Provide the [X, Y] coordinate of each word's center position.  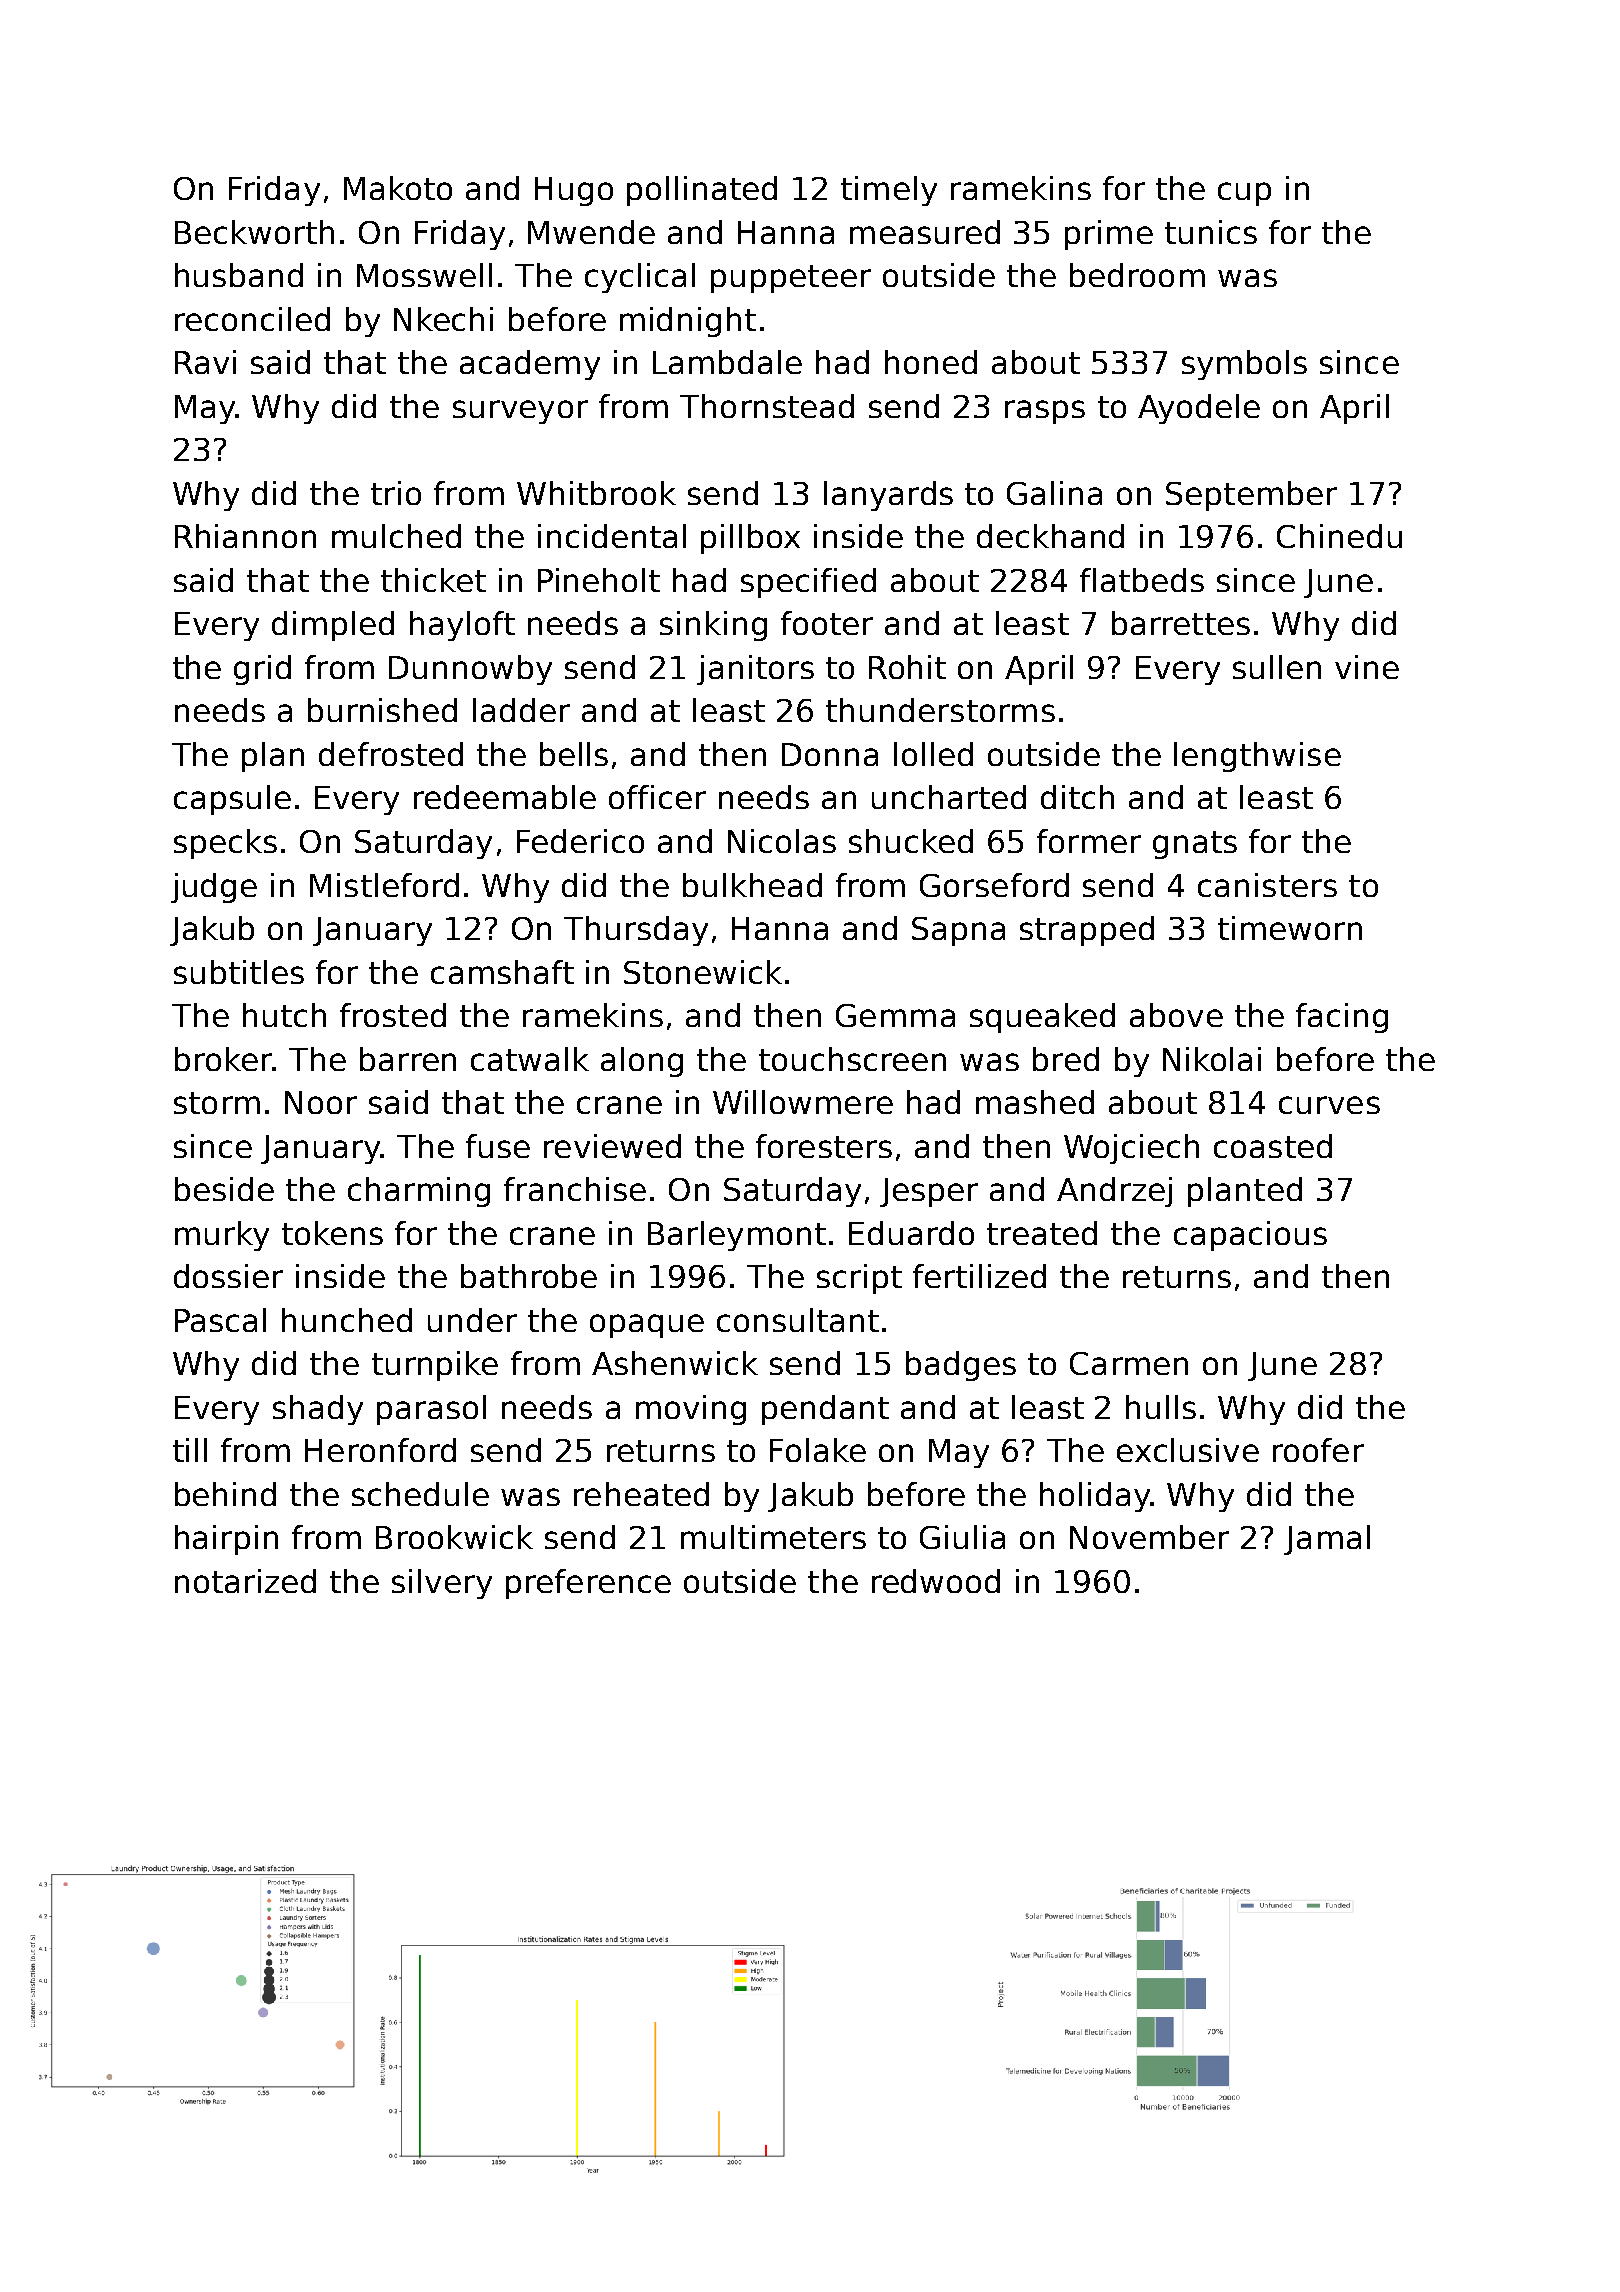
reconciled [252, 319]
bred [1066, 1059]
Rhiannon [245, 536]
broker [224, 1059]
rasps [1045, 412]
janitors [755, 670]
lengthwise [1257, 757]
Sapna [958, 931]
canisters [1267, 885]
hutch [284, 1015]
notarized [245, 1581]
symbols [1244, 365]
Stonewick [703, 972]
